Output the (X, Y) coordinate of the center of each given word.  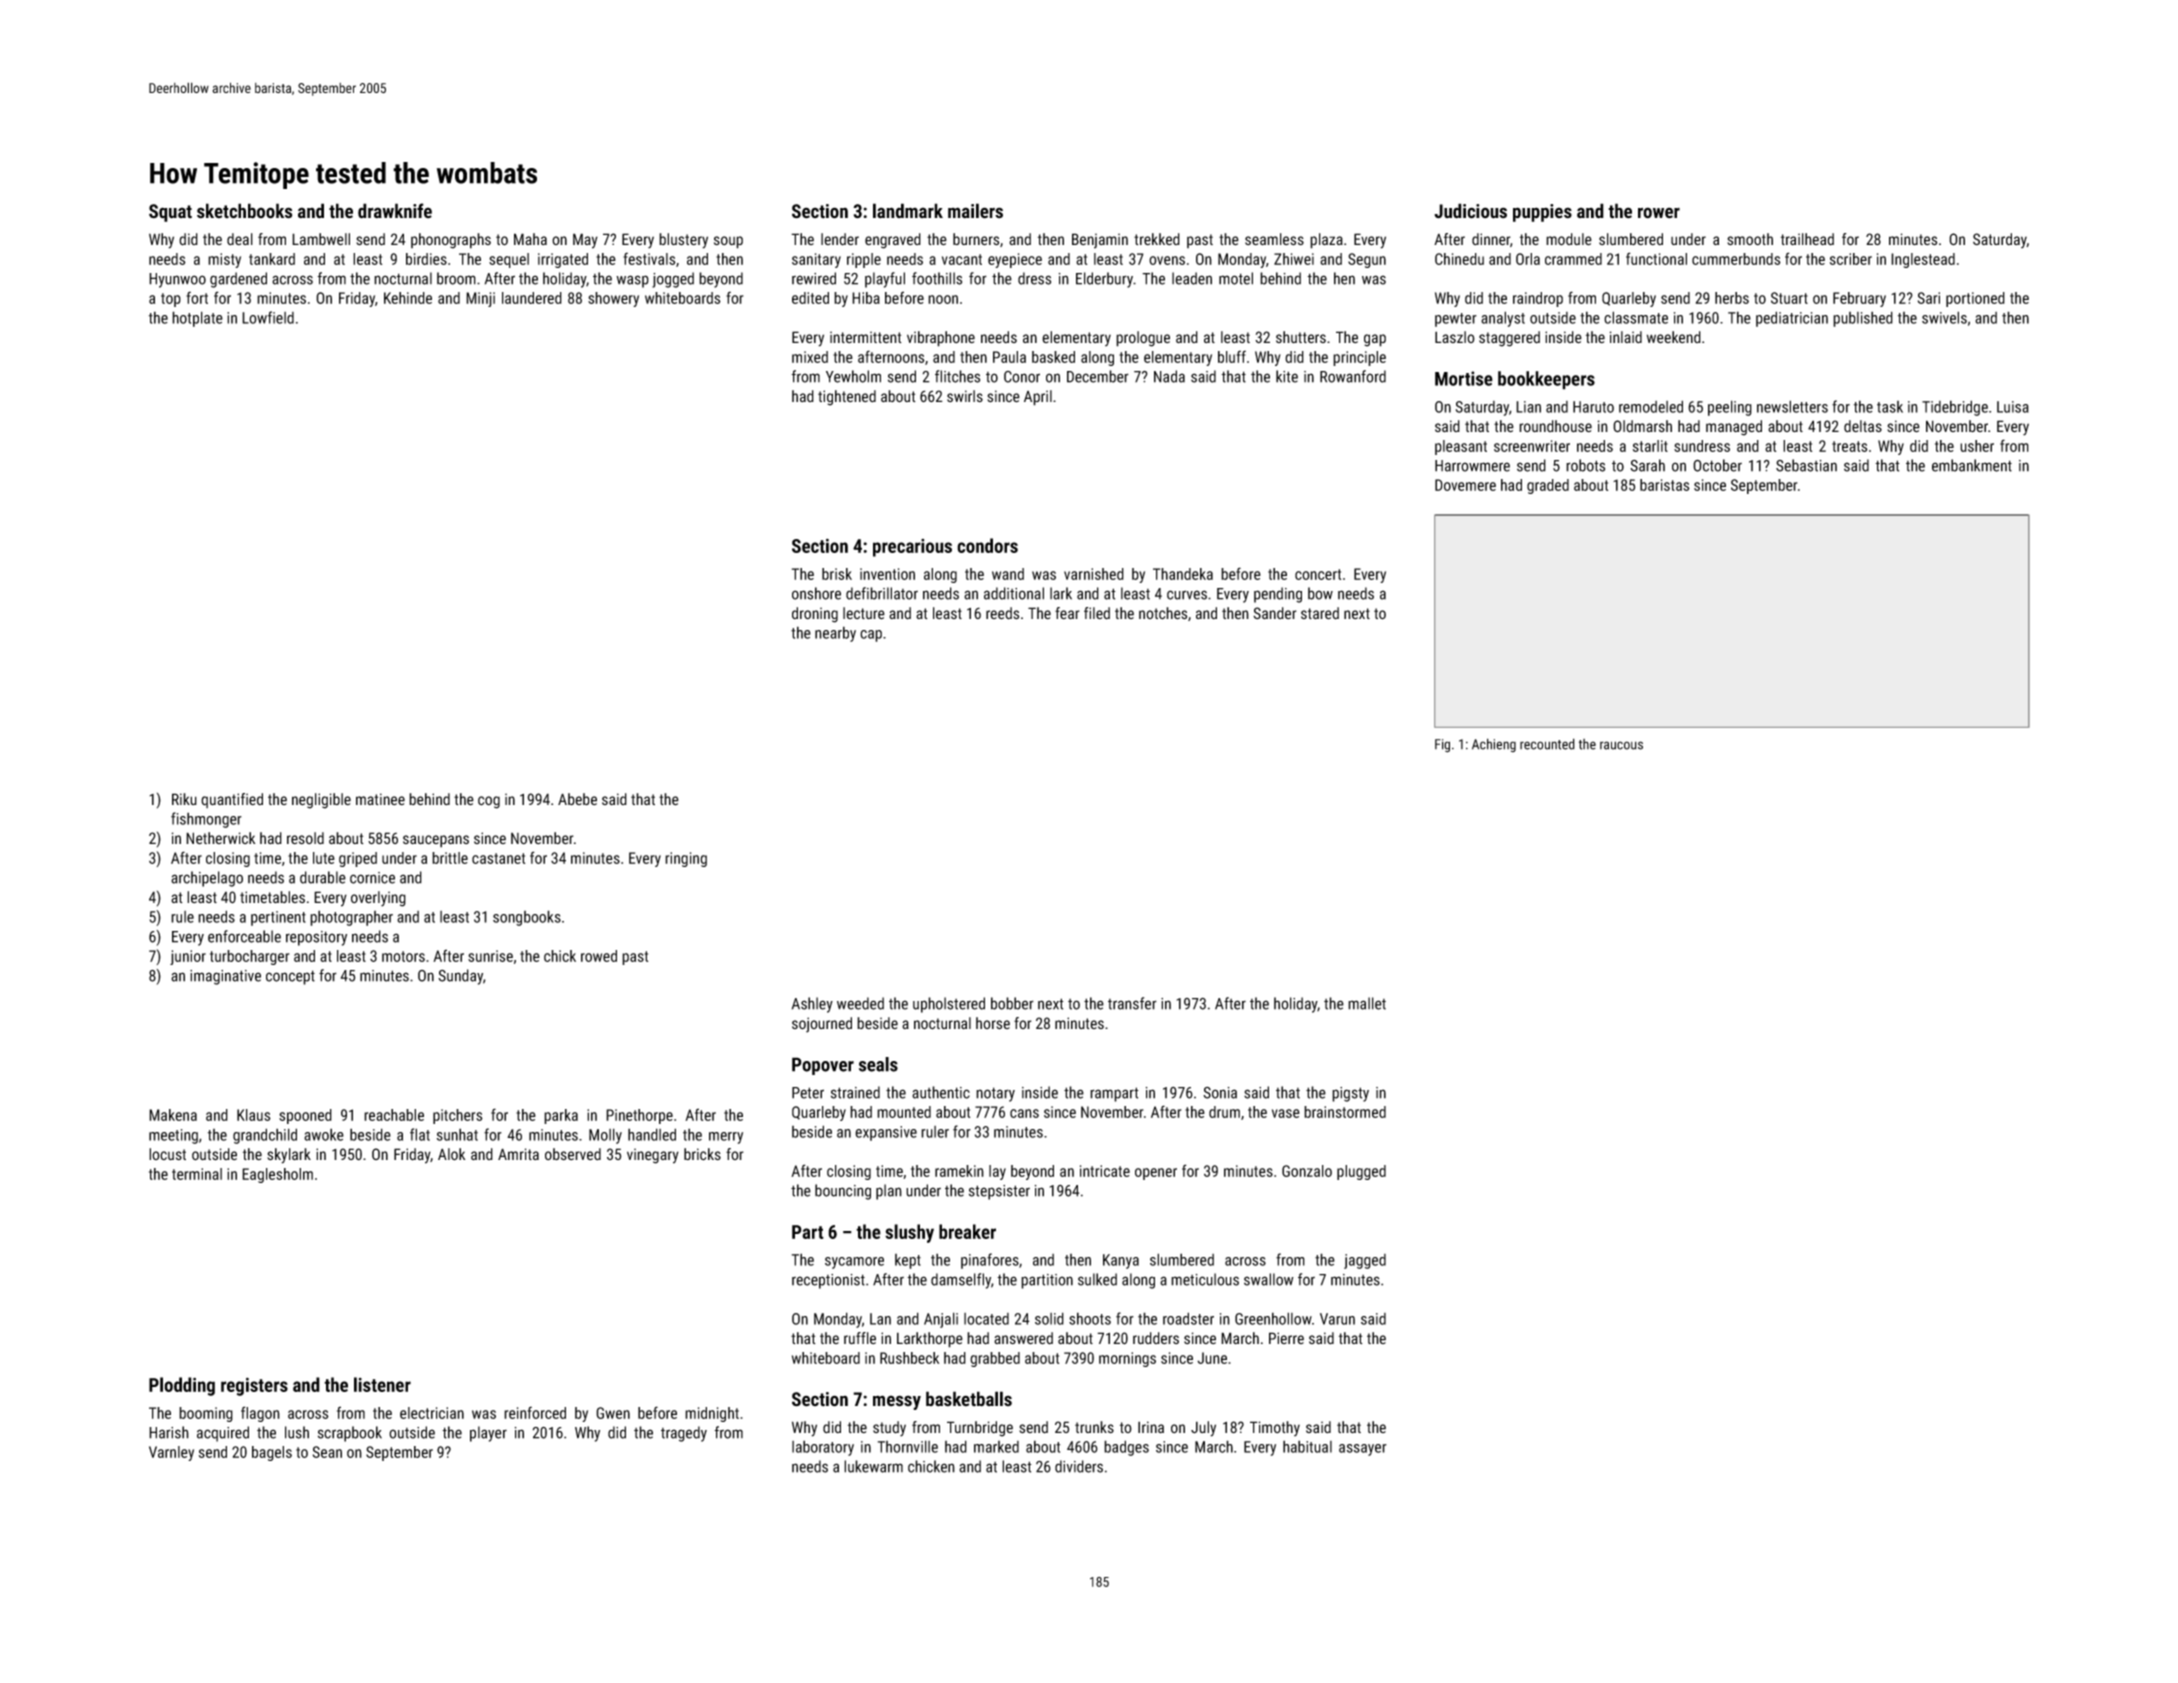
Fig (1442, 746)
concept (290, 977)
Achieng (1494, 745)
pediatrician (1792, 319)
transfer (1132, 1003)
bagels (272, 1453)
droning (815, 615)
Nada (1169, 376)
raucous (1621, 745)
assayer (1363, 1450)
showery (613, 299)
